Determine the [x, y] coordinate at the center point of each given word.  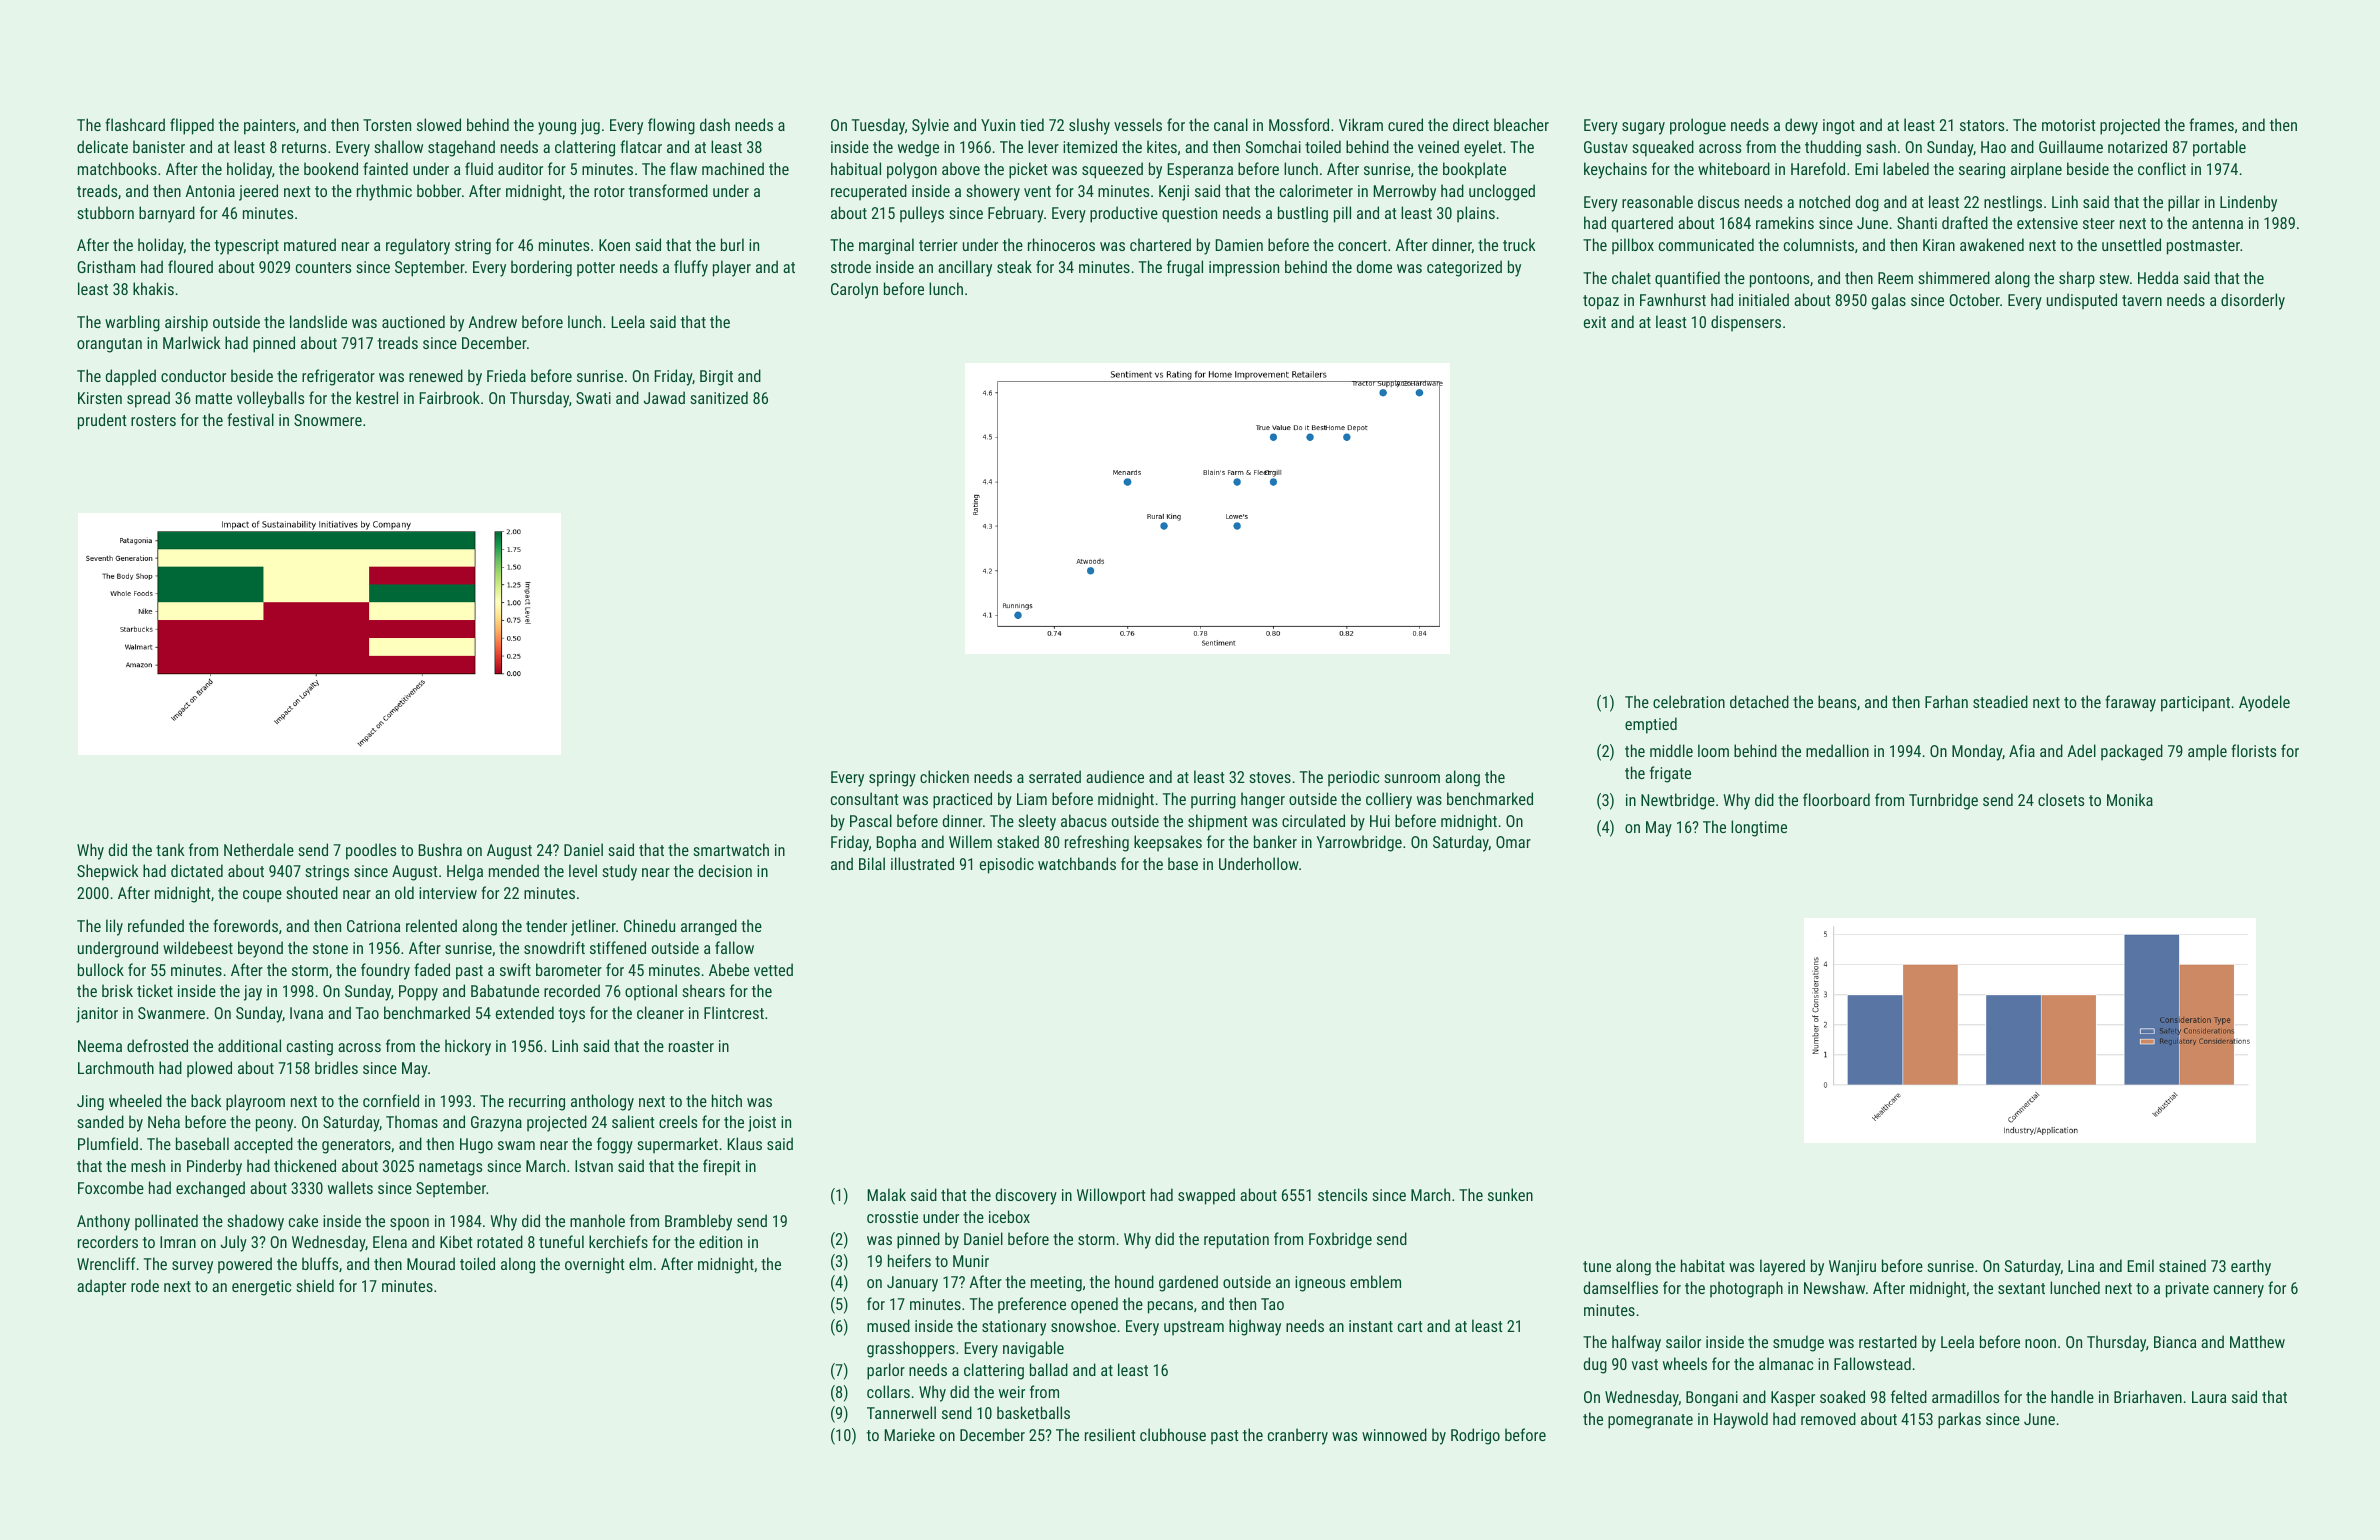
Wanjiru [1852, 1268]
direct [1471, 124]
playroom [255, 1102]
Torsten [387, 125]
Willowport [1111, 1196]
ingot [1839, 127]
